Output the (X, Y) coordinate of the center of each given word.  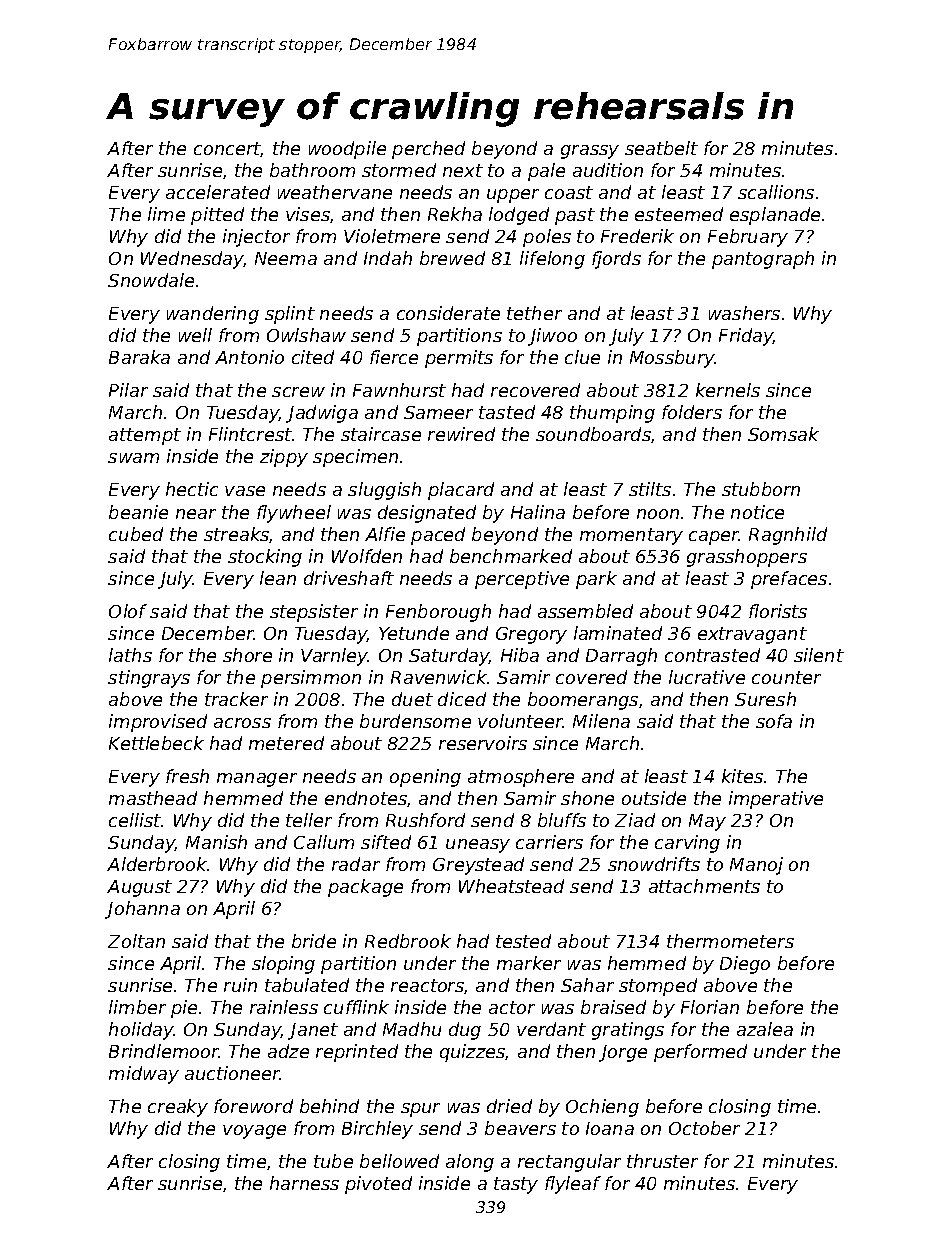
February (748, 238)
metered (286, 743)
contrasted (712, 655)
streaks (237, 535)
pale (546, 172)
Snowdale (151, 280)
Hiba (520, 655)
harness (304, 1183)
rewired (461, 434)
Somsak (783, 434)
